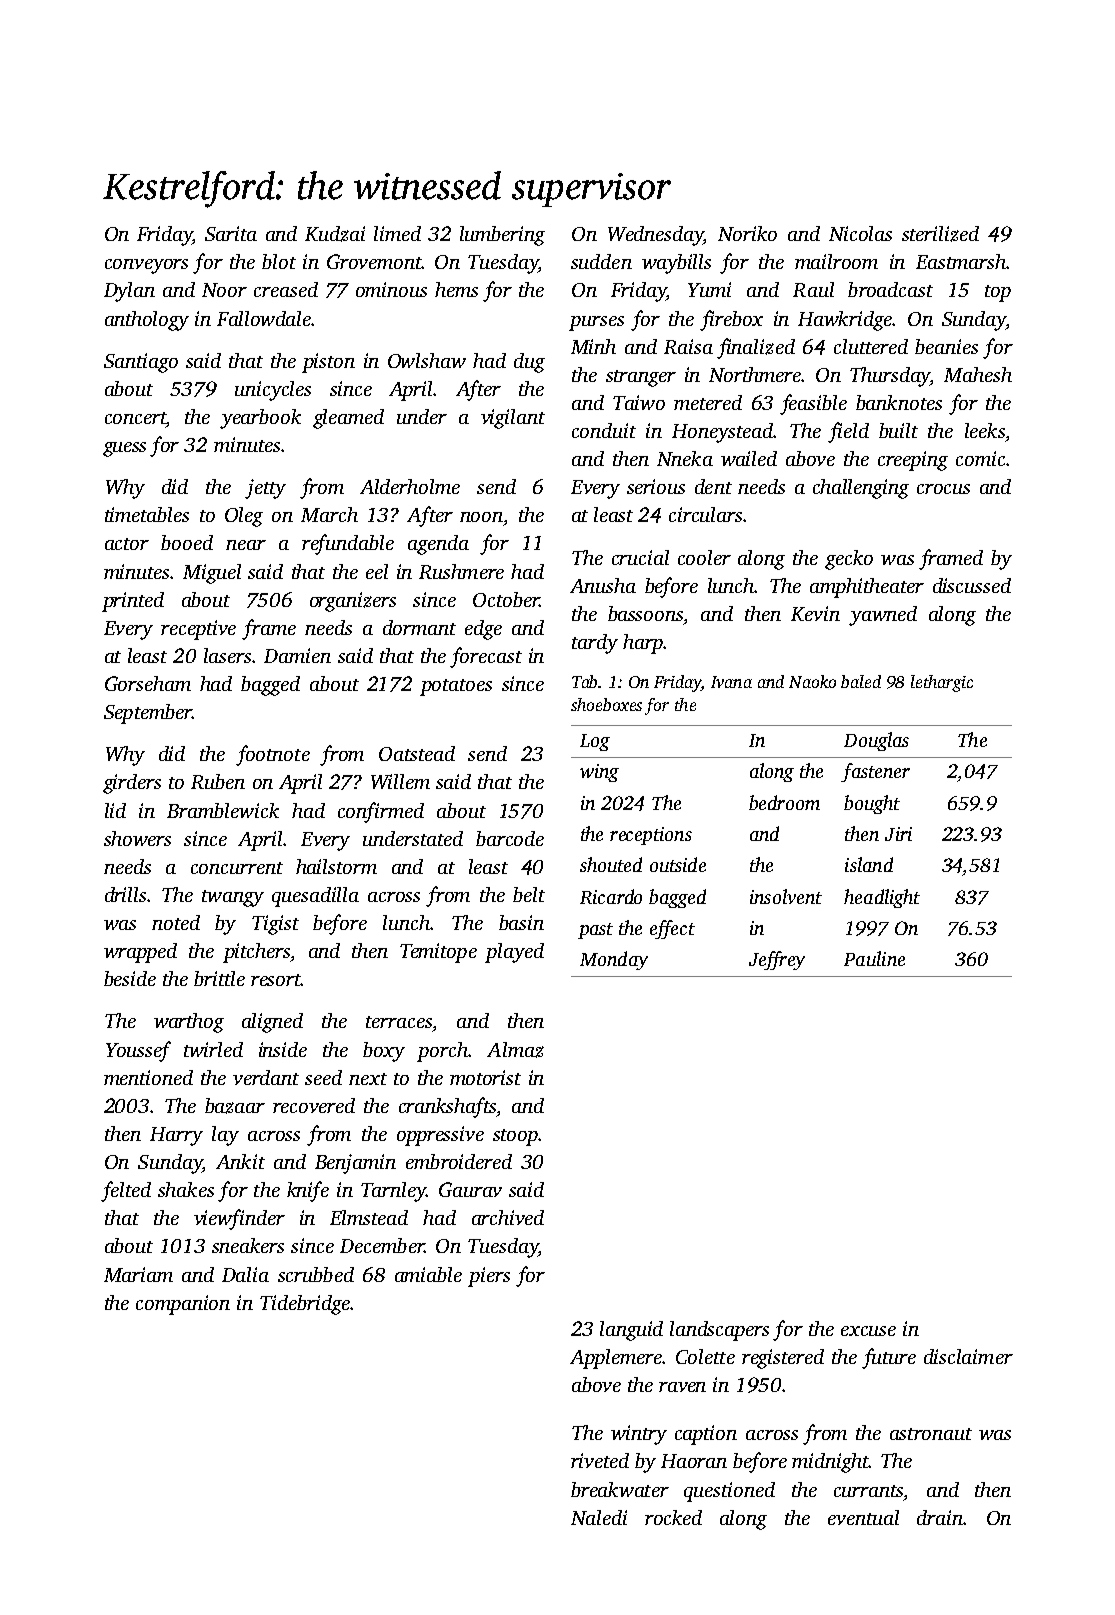  Describe the element at coordinates (127, 544) in the screenshot. I see `actor` at that location.
